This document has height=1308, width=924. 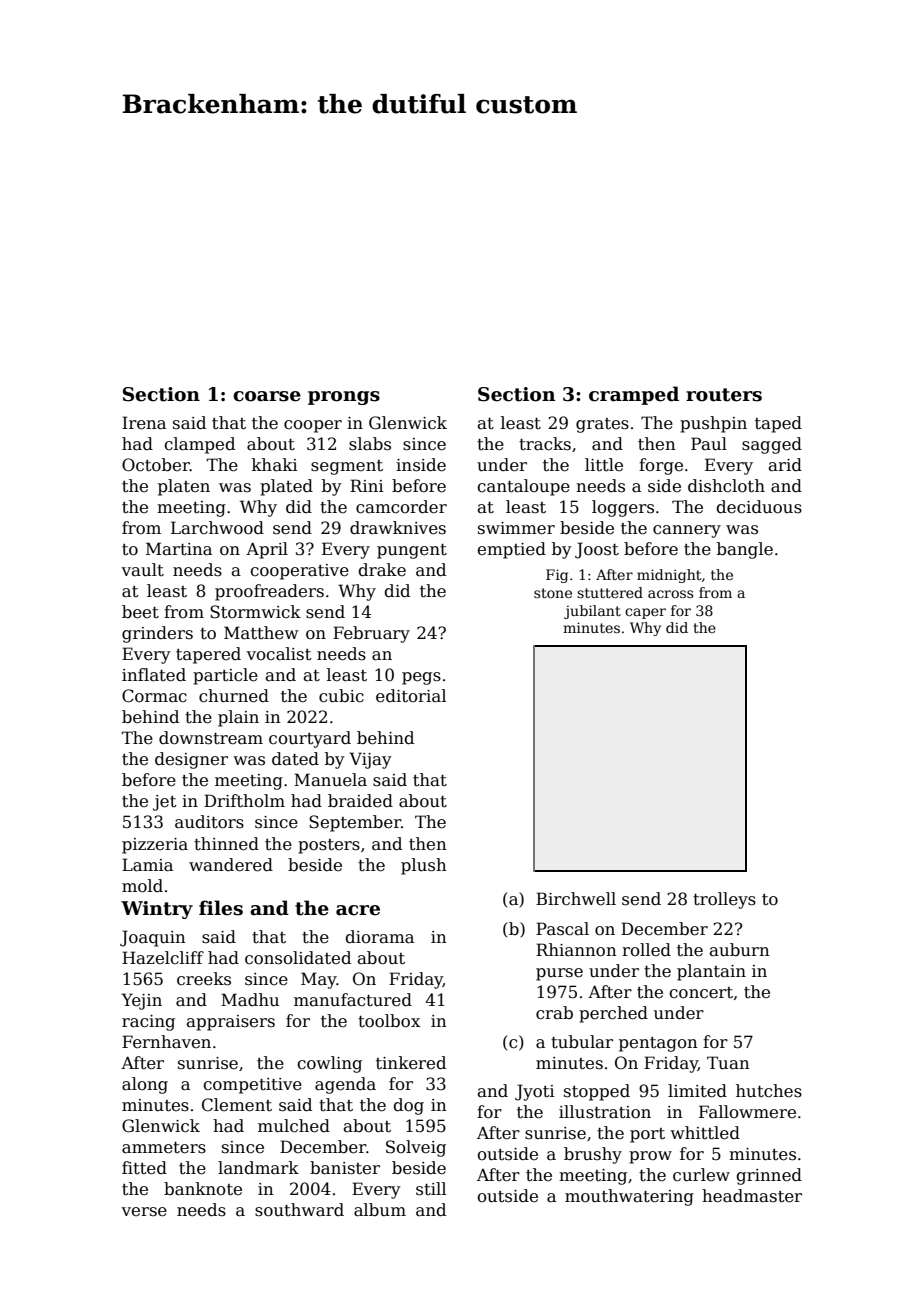 What do you see at coordinates (157, 634) in the document?
I see `grinders` at bounding box center [157, 634].
